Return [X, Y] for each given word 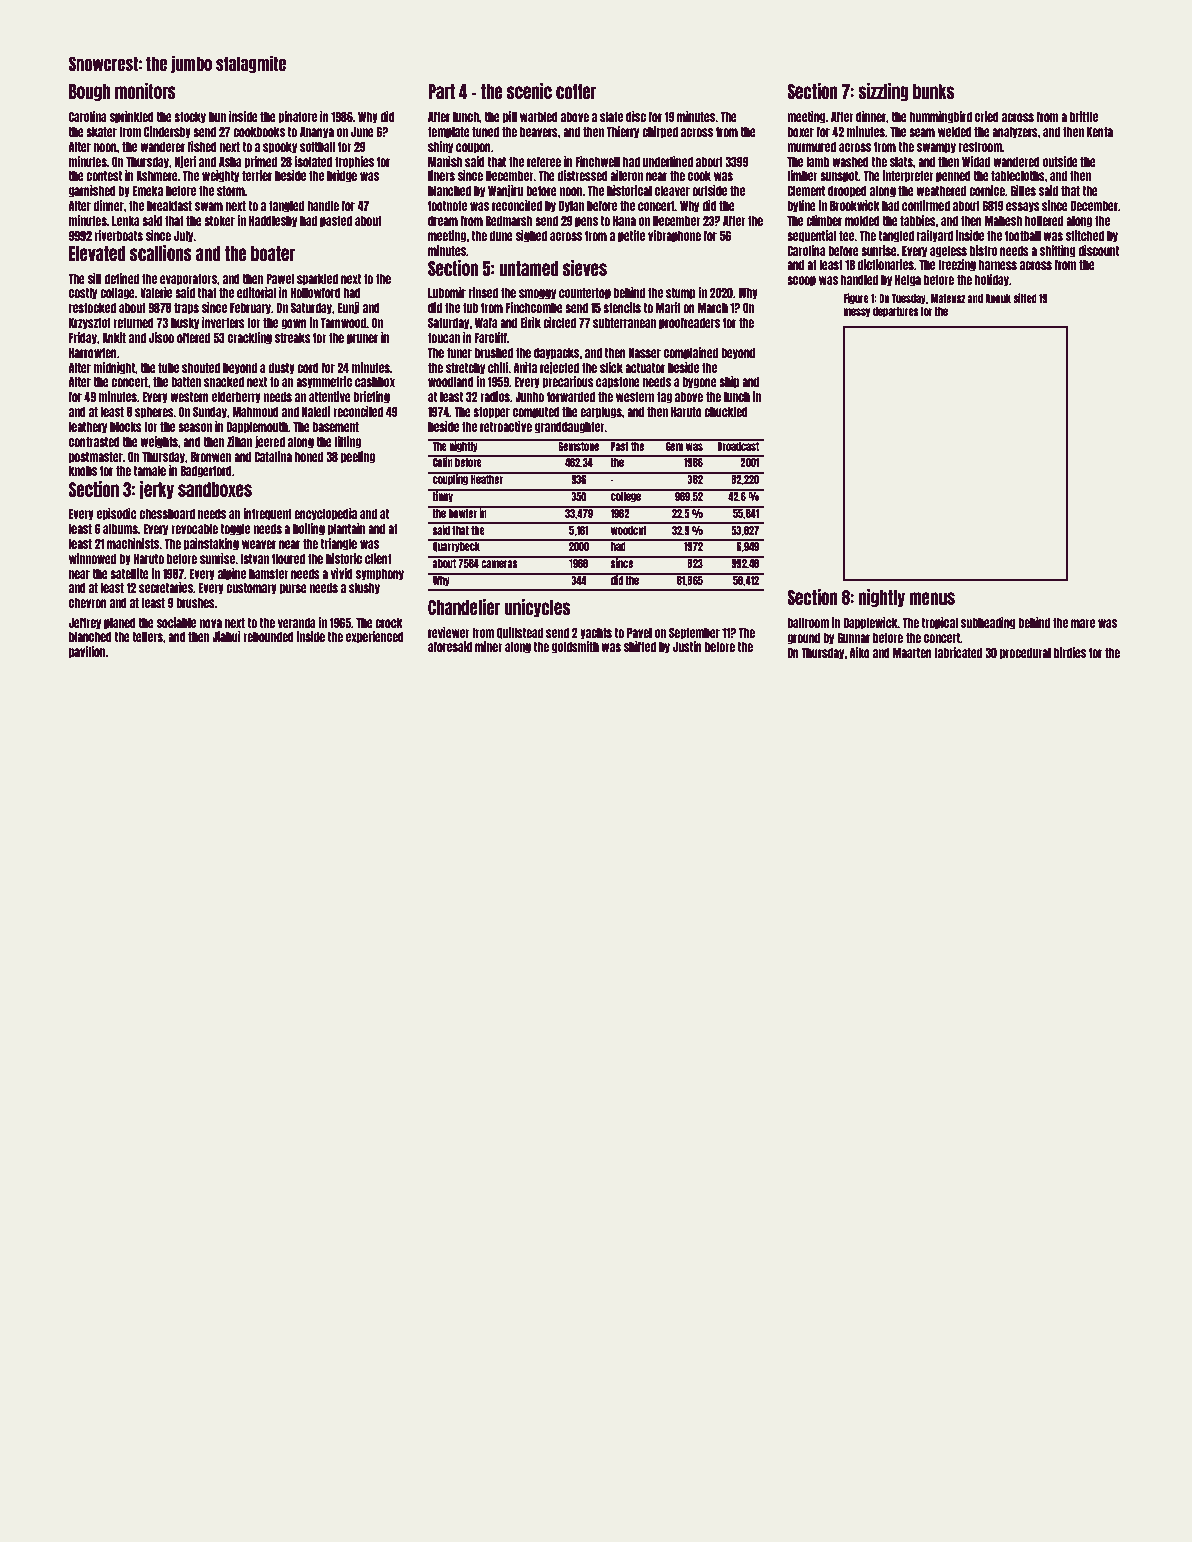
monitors [145, 91]
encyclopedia [325, 514]
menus [932, 598]
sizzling [883, 92]
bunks [933, 91]
